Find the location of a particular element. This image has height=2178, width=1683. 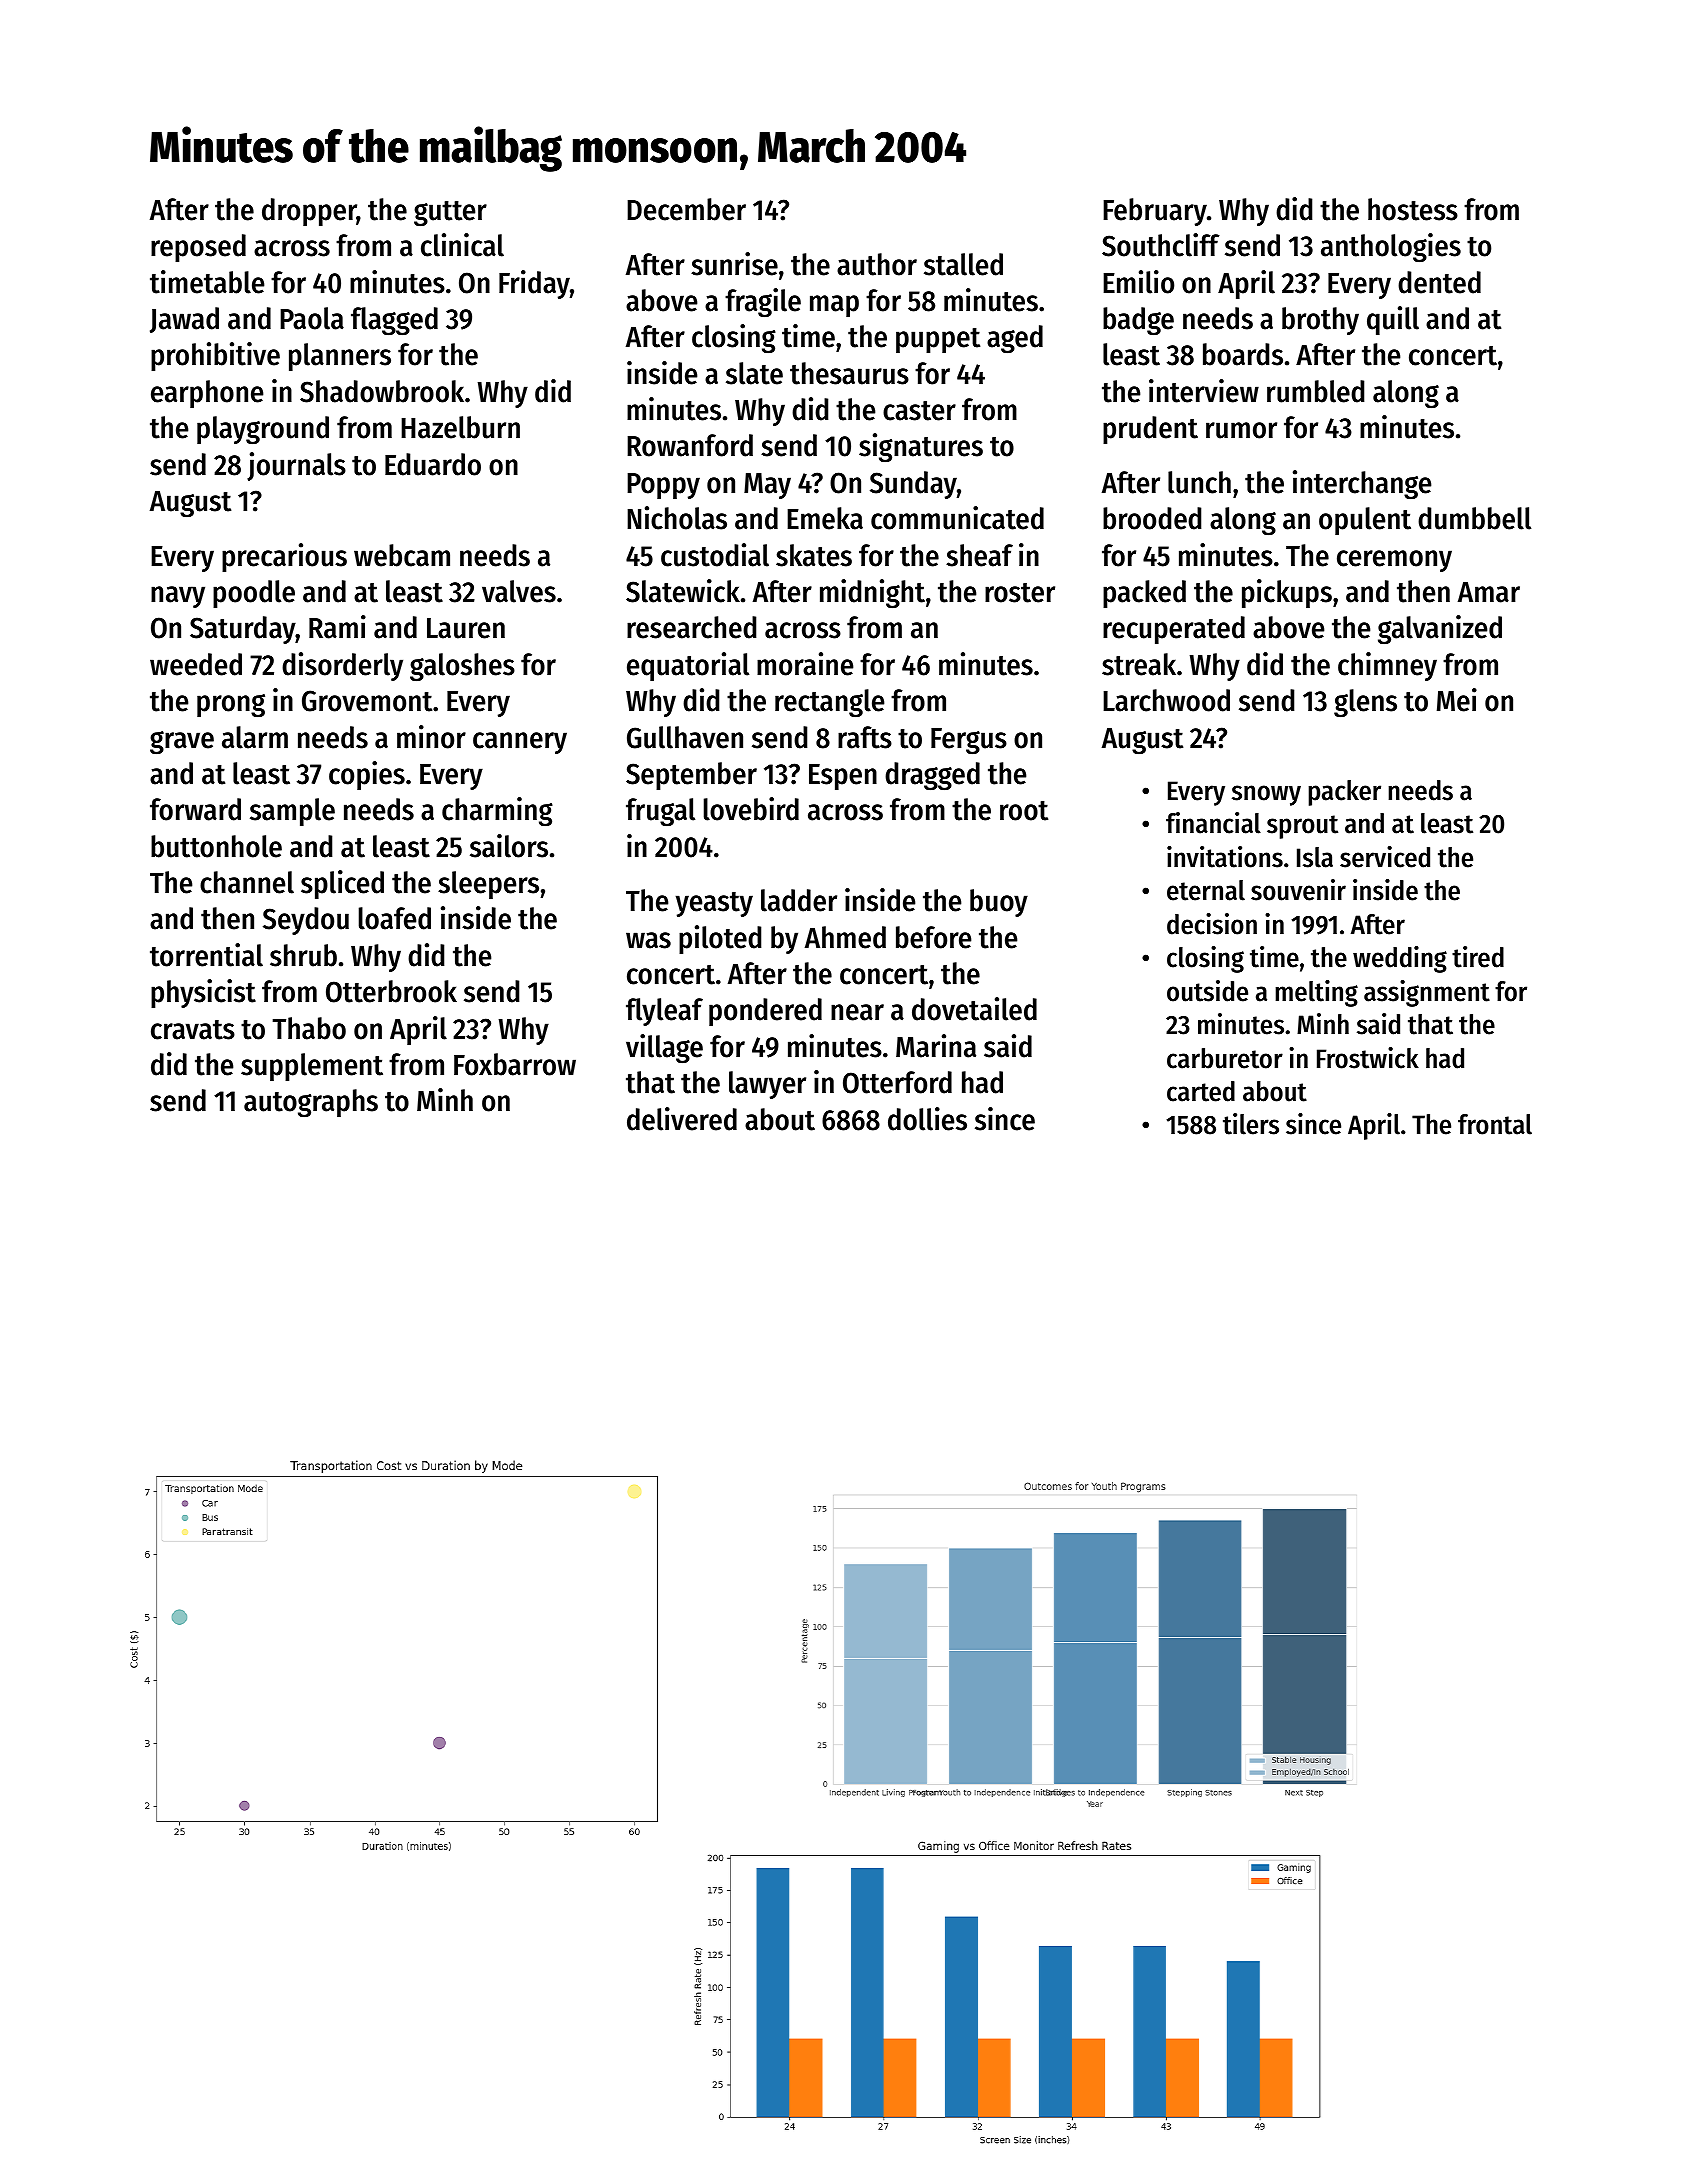

prong is located at coordinates (231, 705).
